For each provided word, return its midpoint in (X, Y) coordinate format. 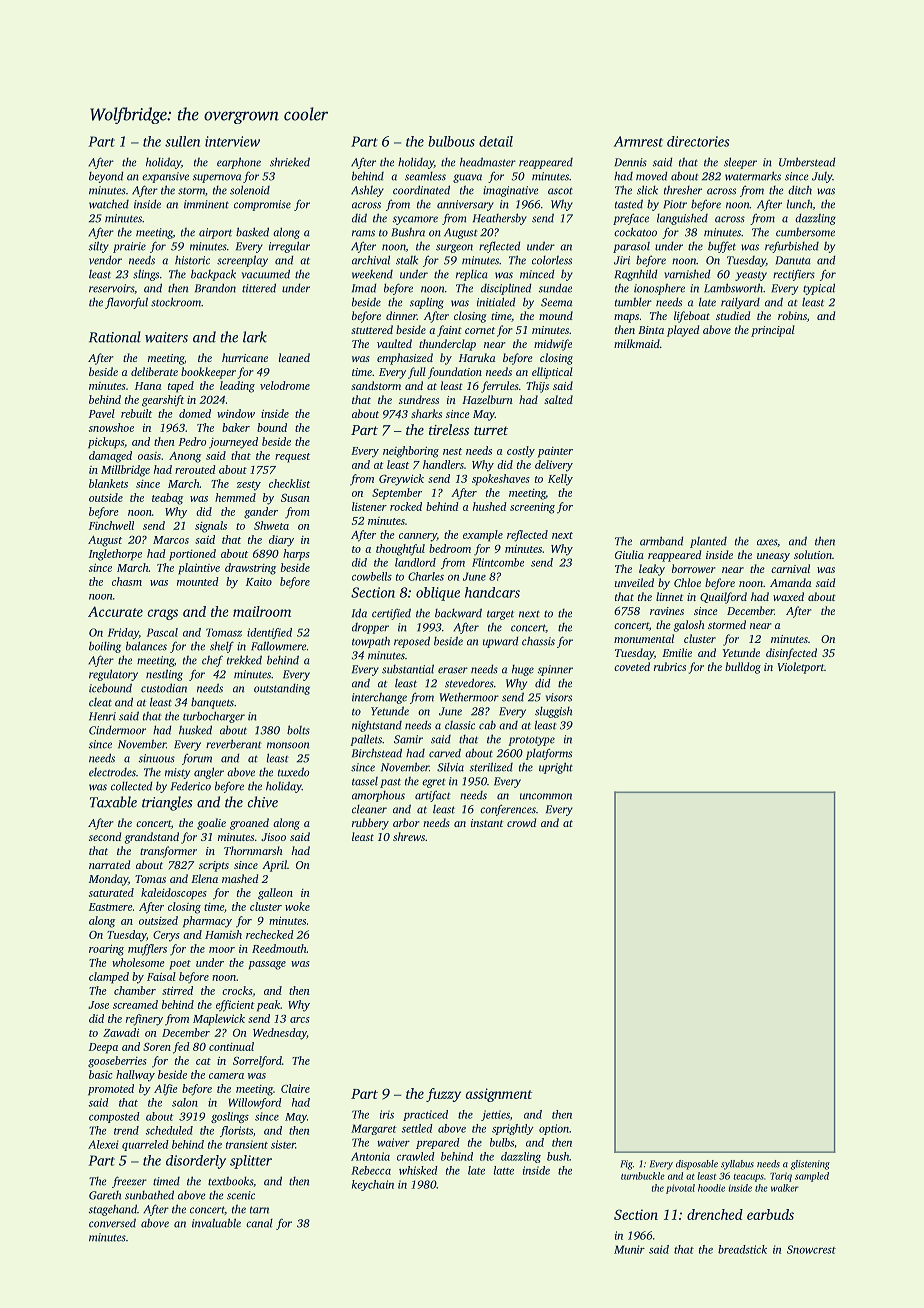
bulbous (451, 141)
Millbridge (125, 471)
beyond (106, 177)
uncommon (546, 796)
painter (555, 452)
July (822, 177)
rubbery (370, 824)
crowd (521, 822)
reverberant (234, 744)
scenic (241, 1195)
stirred (177, 990)
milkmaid (637, 343)
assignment (498, 1095)
